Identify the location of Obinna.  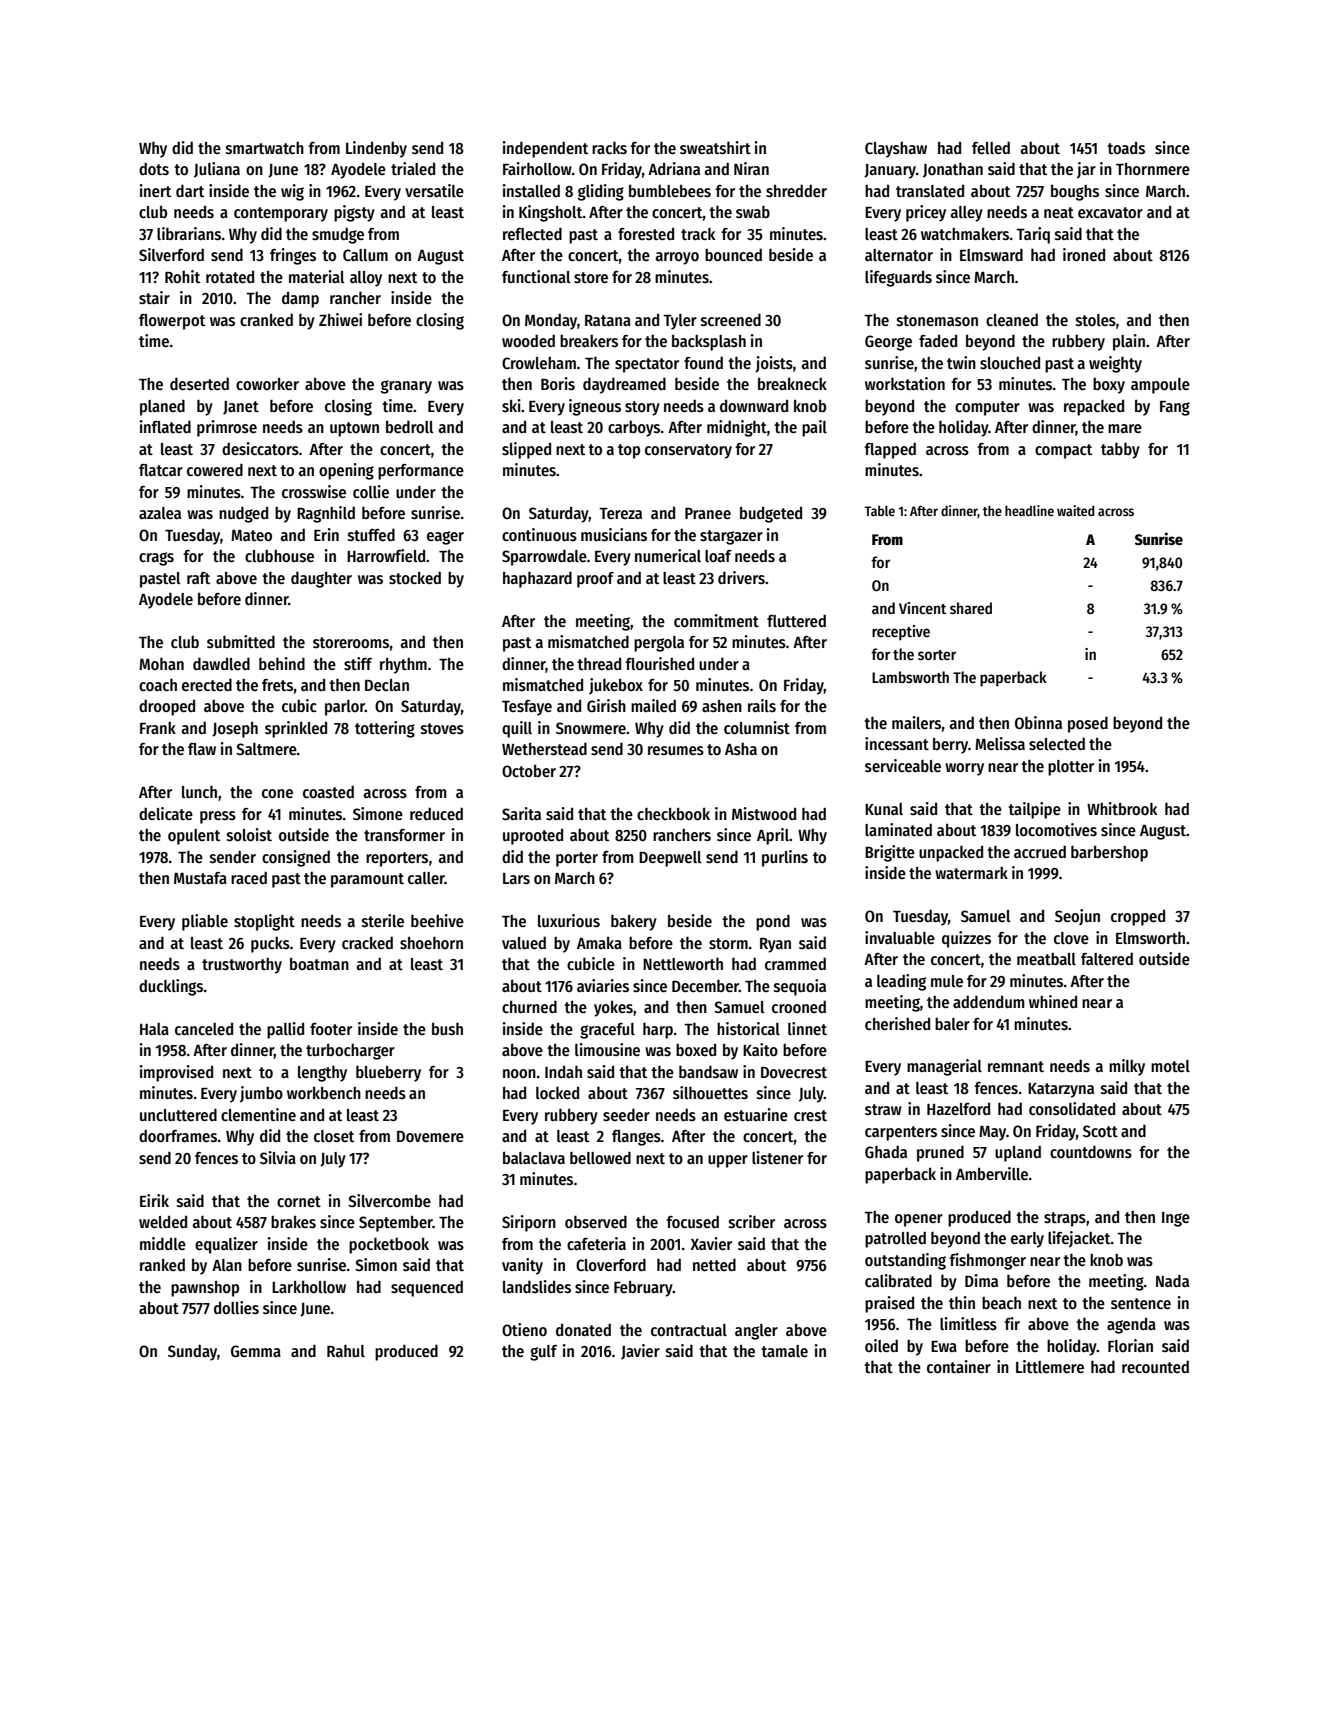
(1038, 722).
